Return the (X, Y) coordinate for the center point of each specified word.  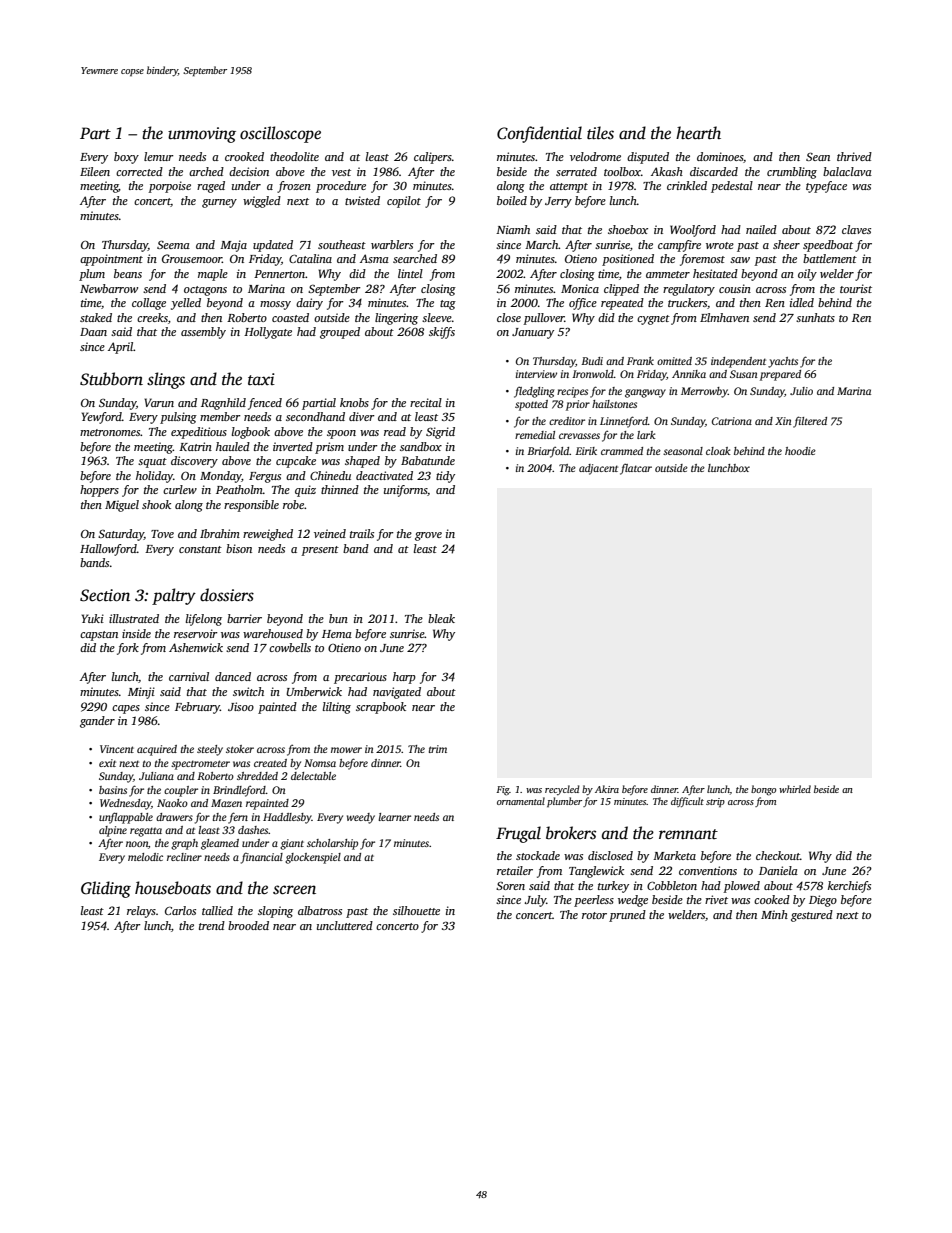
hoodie (800, 451)
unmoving (202, 135)
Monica (580, 288)
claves (856, 229)
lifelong (204, 620)
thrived (854, 156)
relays (141, 912)
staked (96, 317)
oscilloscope (280, 134)
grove (428, 536)
